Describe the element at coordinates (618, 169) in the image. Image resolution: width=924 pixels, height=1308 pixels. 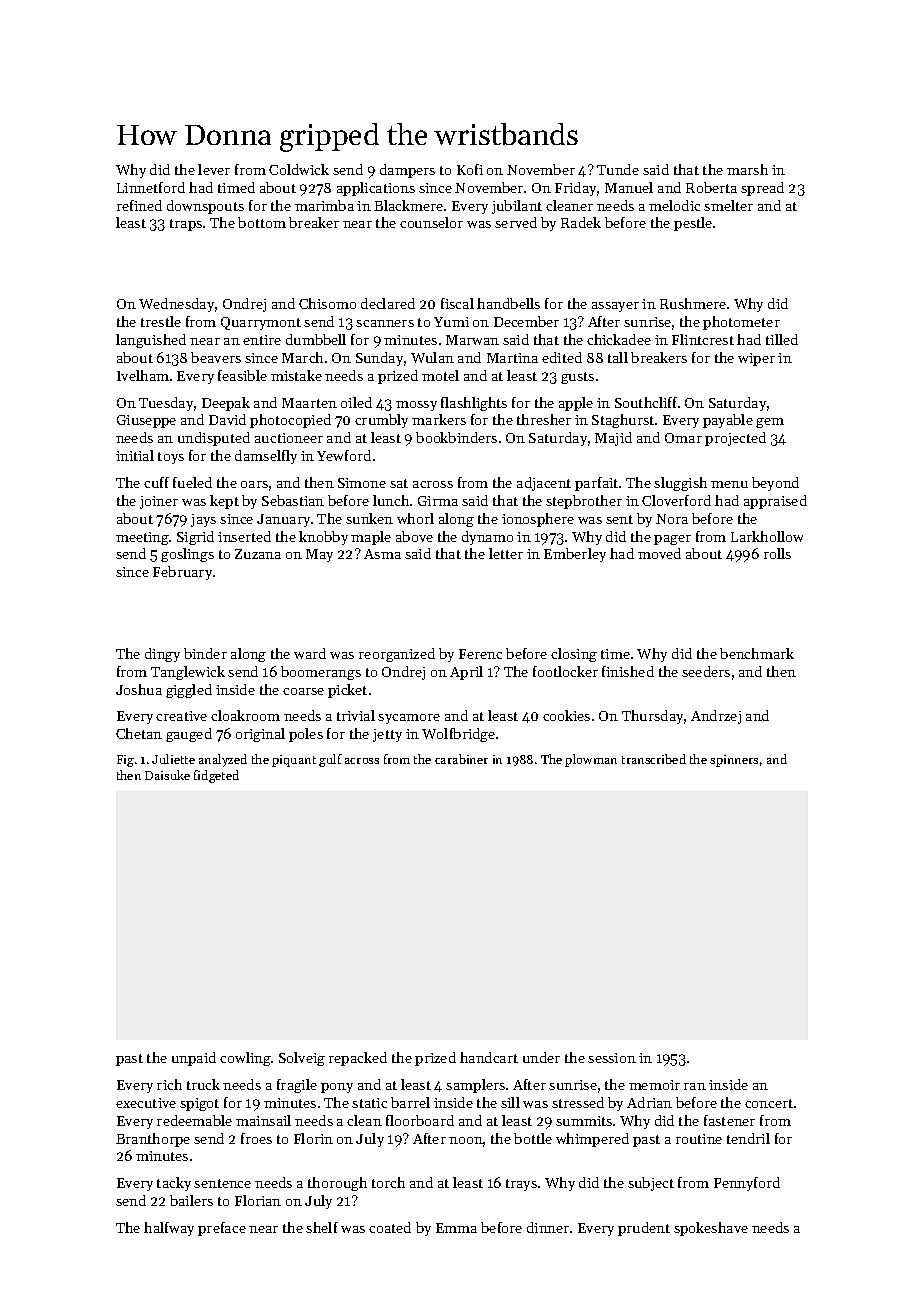
I see `Tunde` at that location.
